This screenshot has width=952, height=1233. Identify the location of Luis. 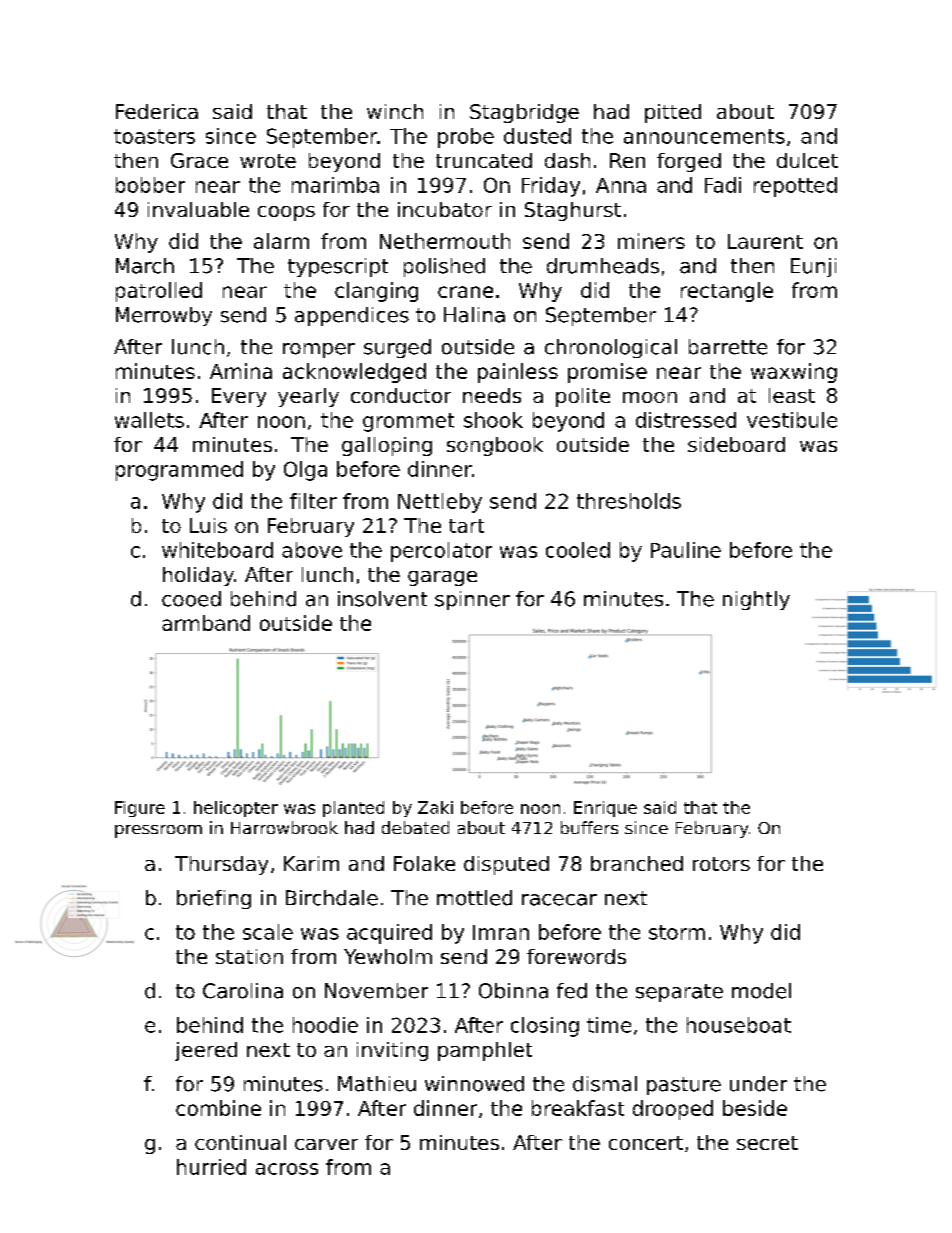
(208, 525).
